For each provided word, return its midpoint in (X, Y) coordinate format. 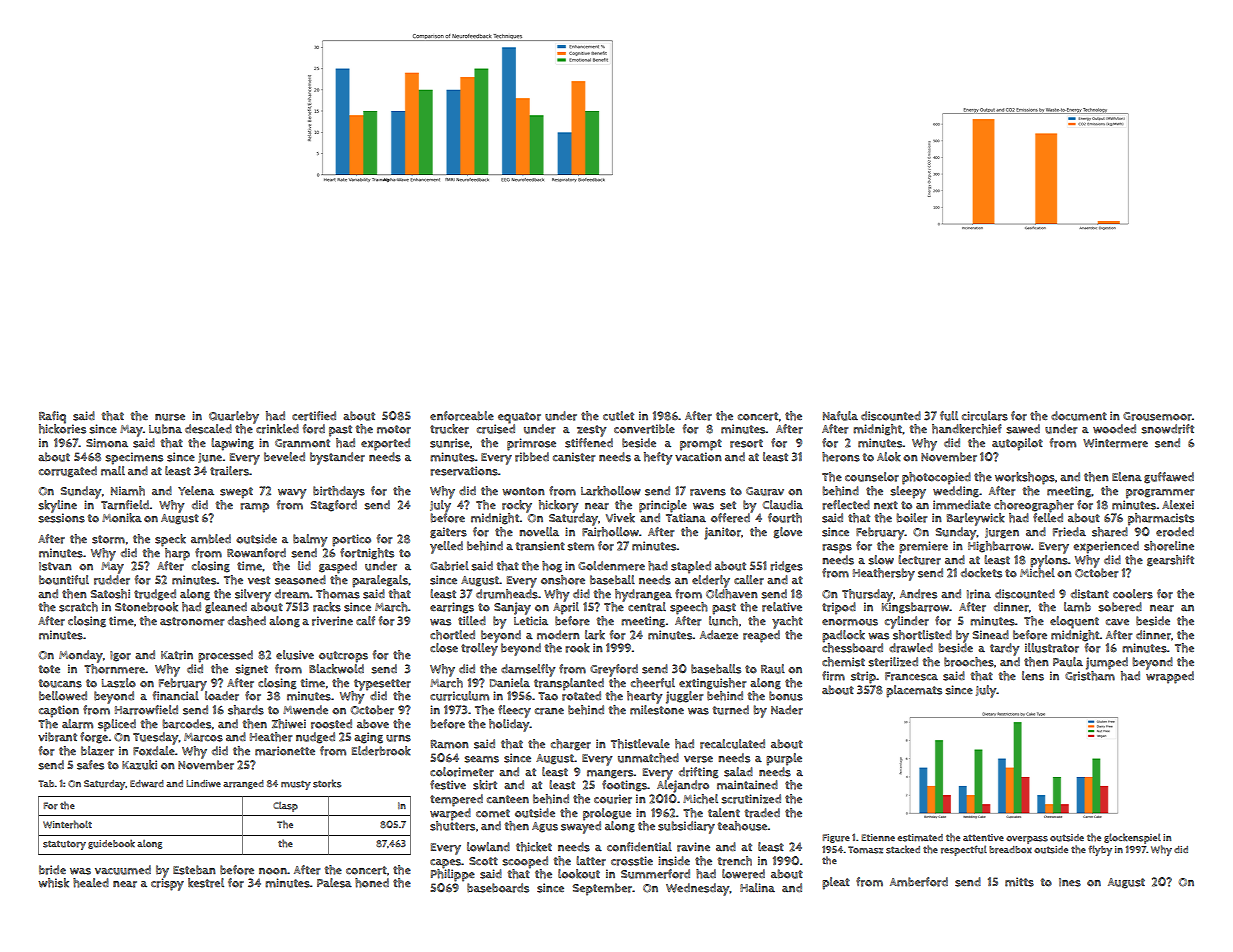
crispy (167, 884)
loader (222, 696)
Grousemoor (1157, 416)
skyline (57, 506)
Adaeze (719, 635)
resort (746, 443)
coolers (1133, 594)
